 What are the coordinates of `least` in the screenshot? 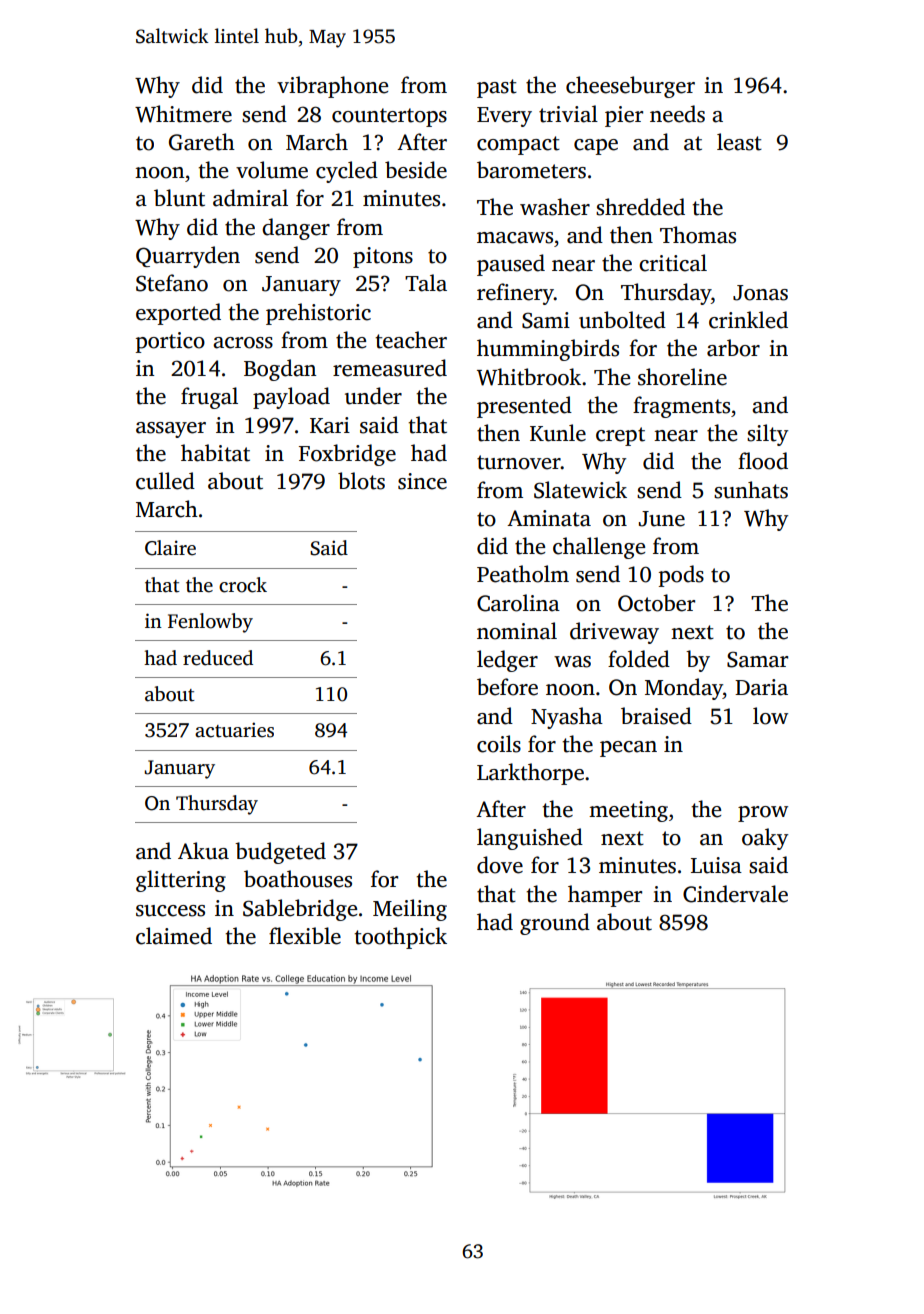 It's located at (739, 142).
